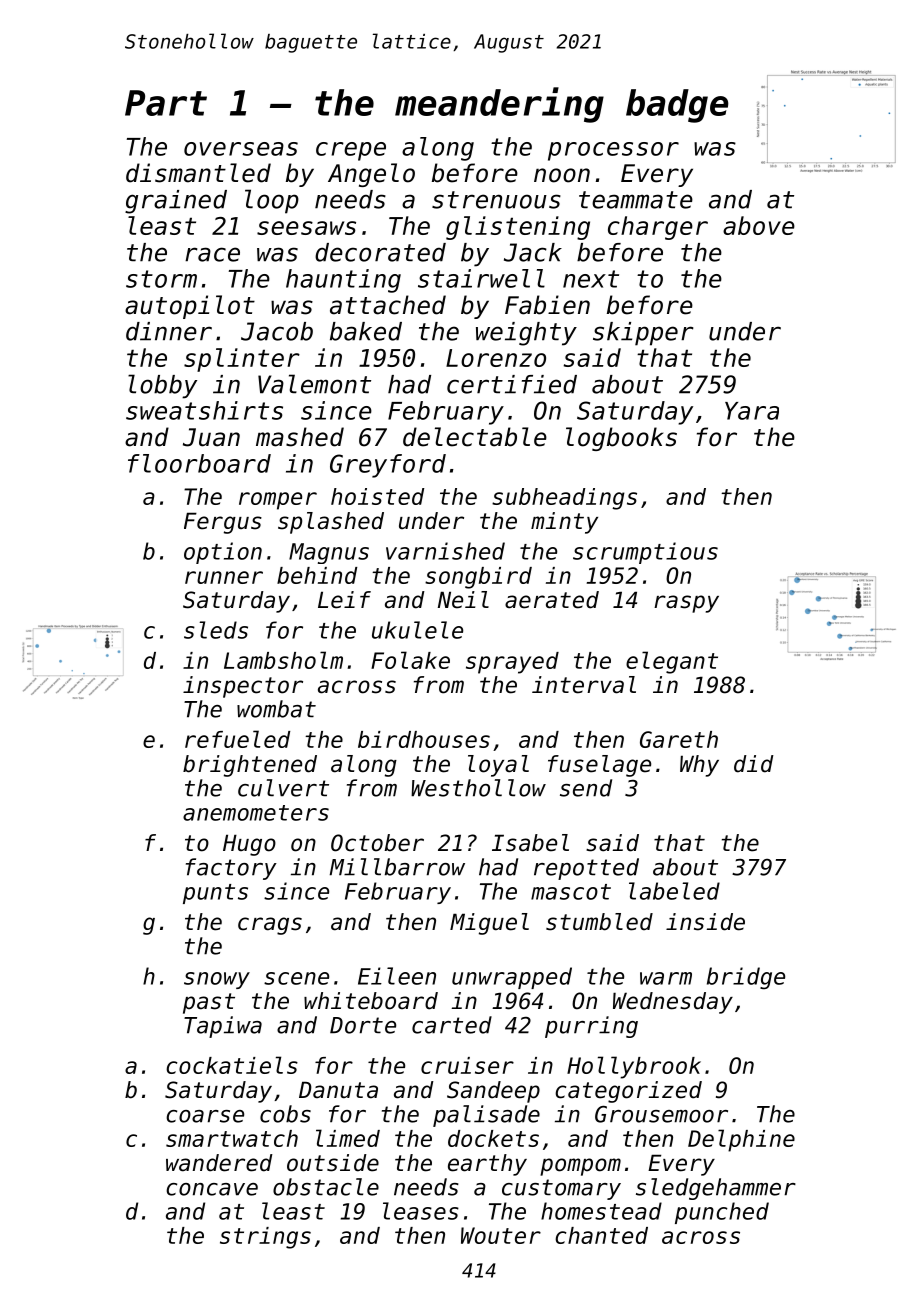  Describe the element at coordinates (237, 739) in the screenshot. I see `refueled` at that location.
